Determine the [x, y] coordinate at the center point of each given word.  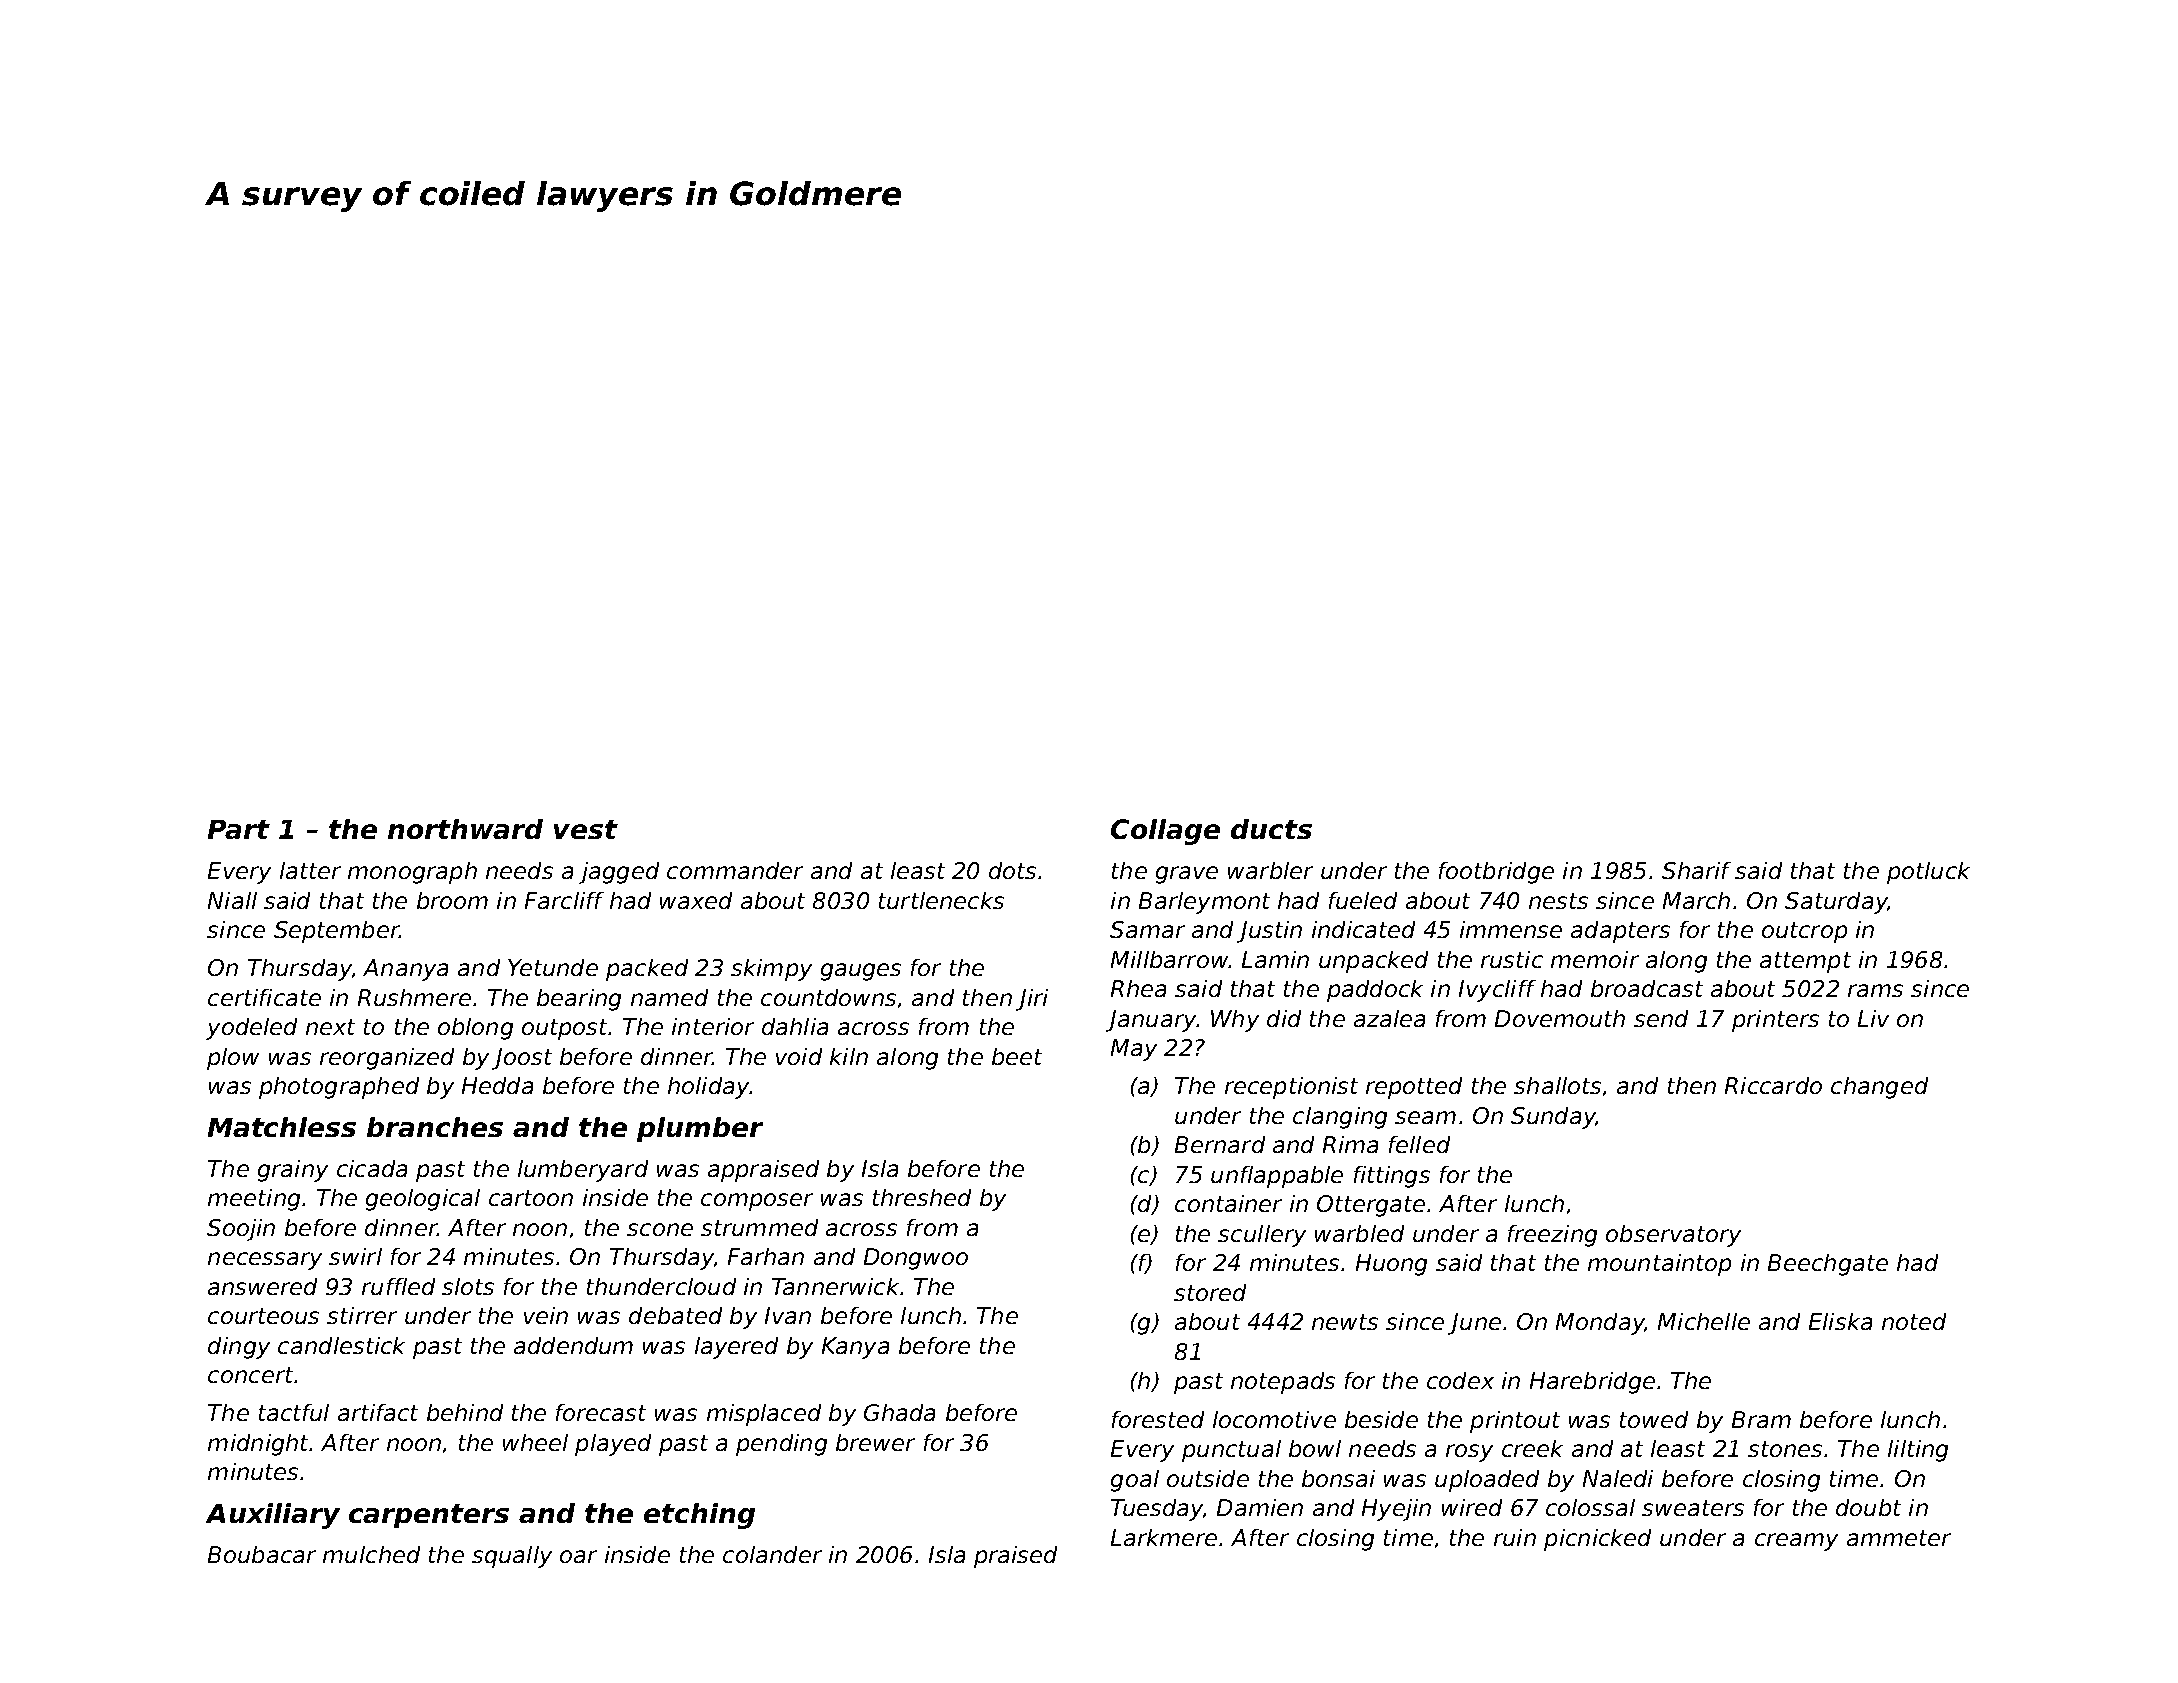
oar [578, 1556]
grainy [293, 1171]
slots [468, 1286]
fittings [1392, 1177]
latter [310, 870]
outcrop [1804, 932]
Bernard [1220, 1144]
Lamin [1275, 959]
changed [1879, 1088]
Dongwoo [916, 1259]
